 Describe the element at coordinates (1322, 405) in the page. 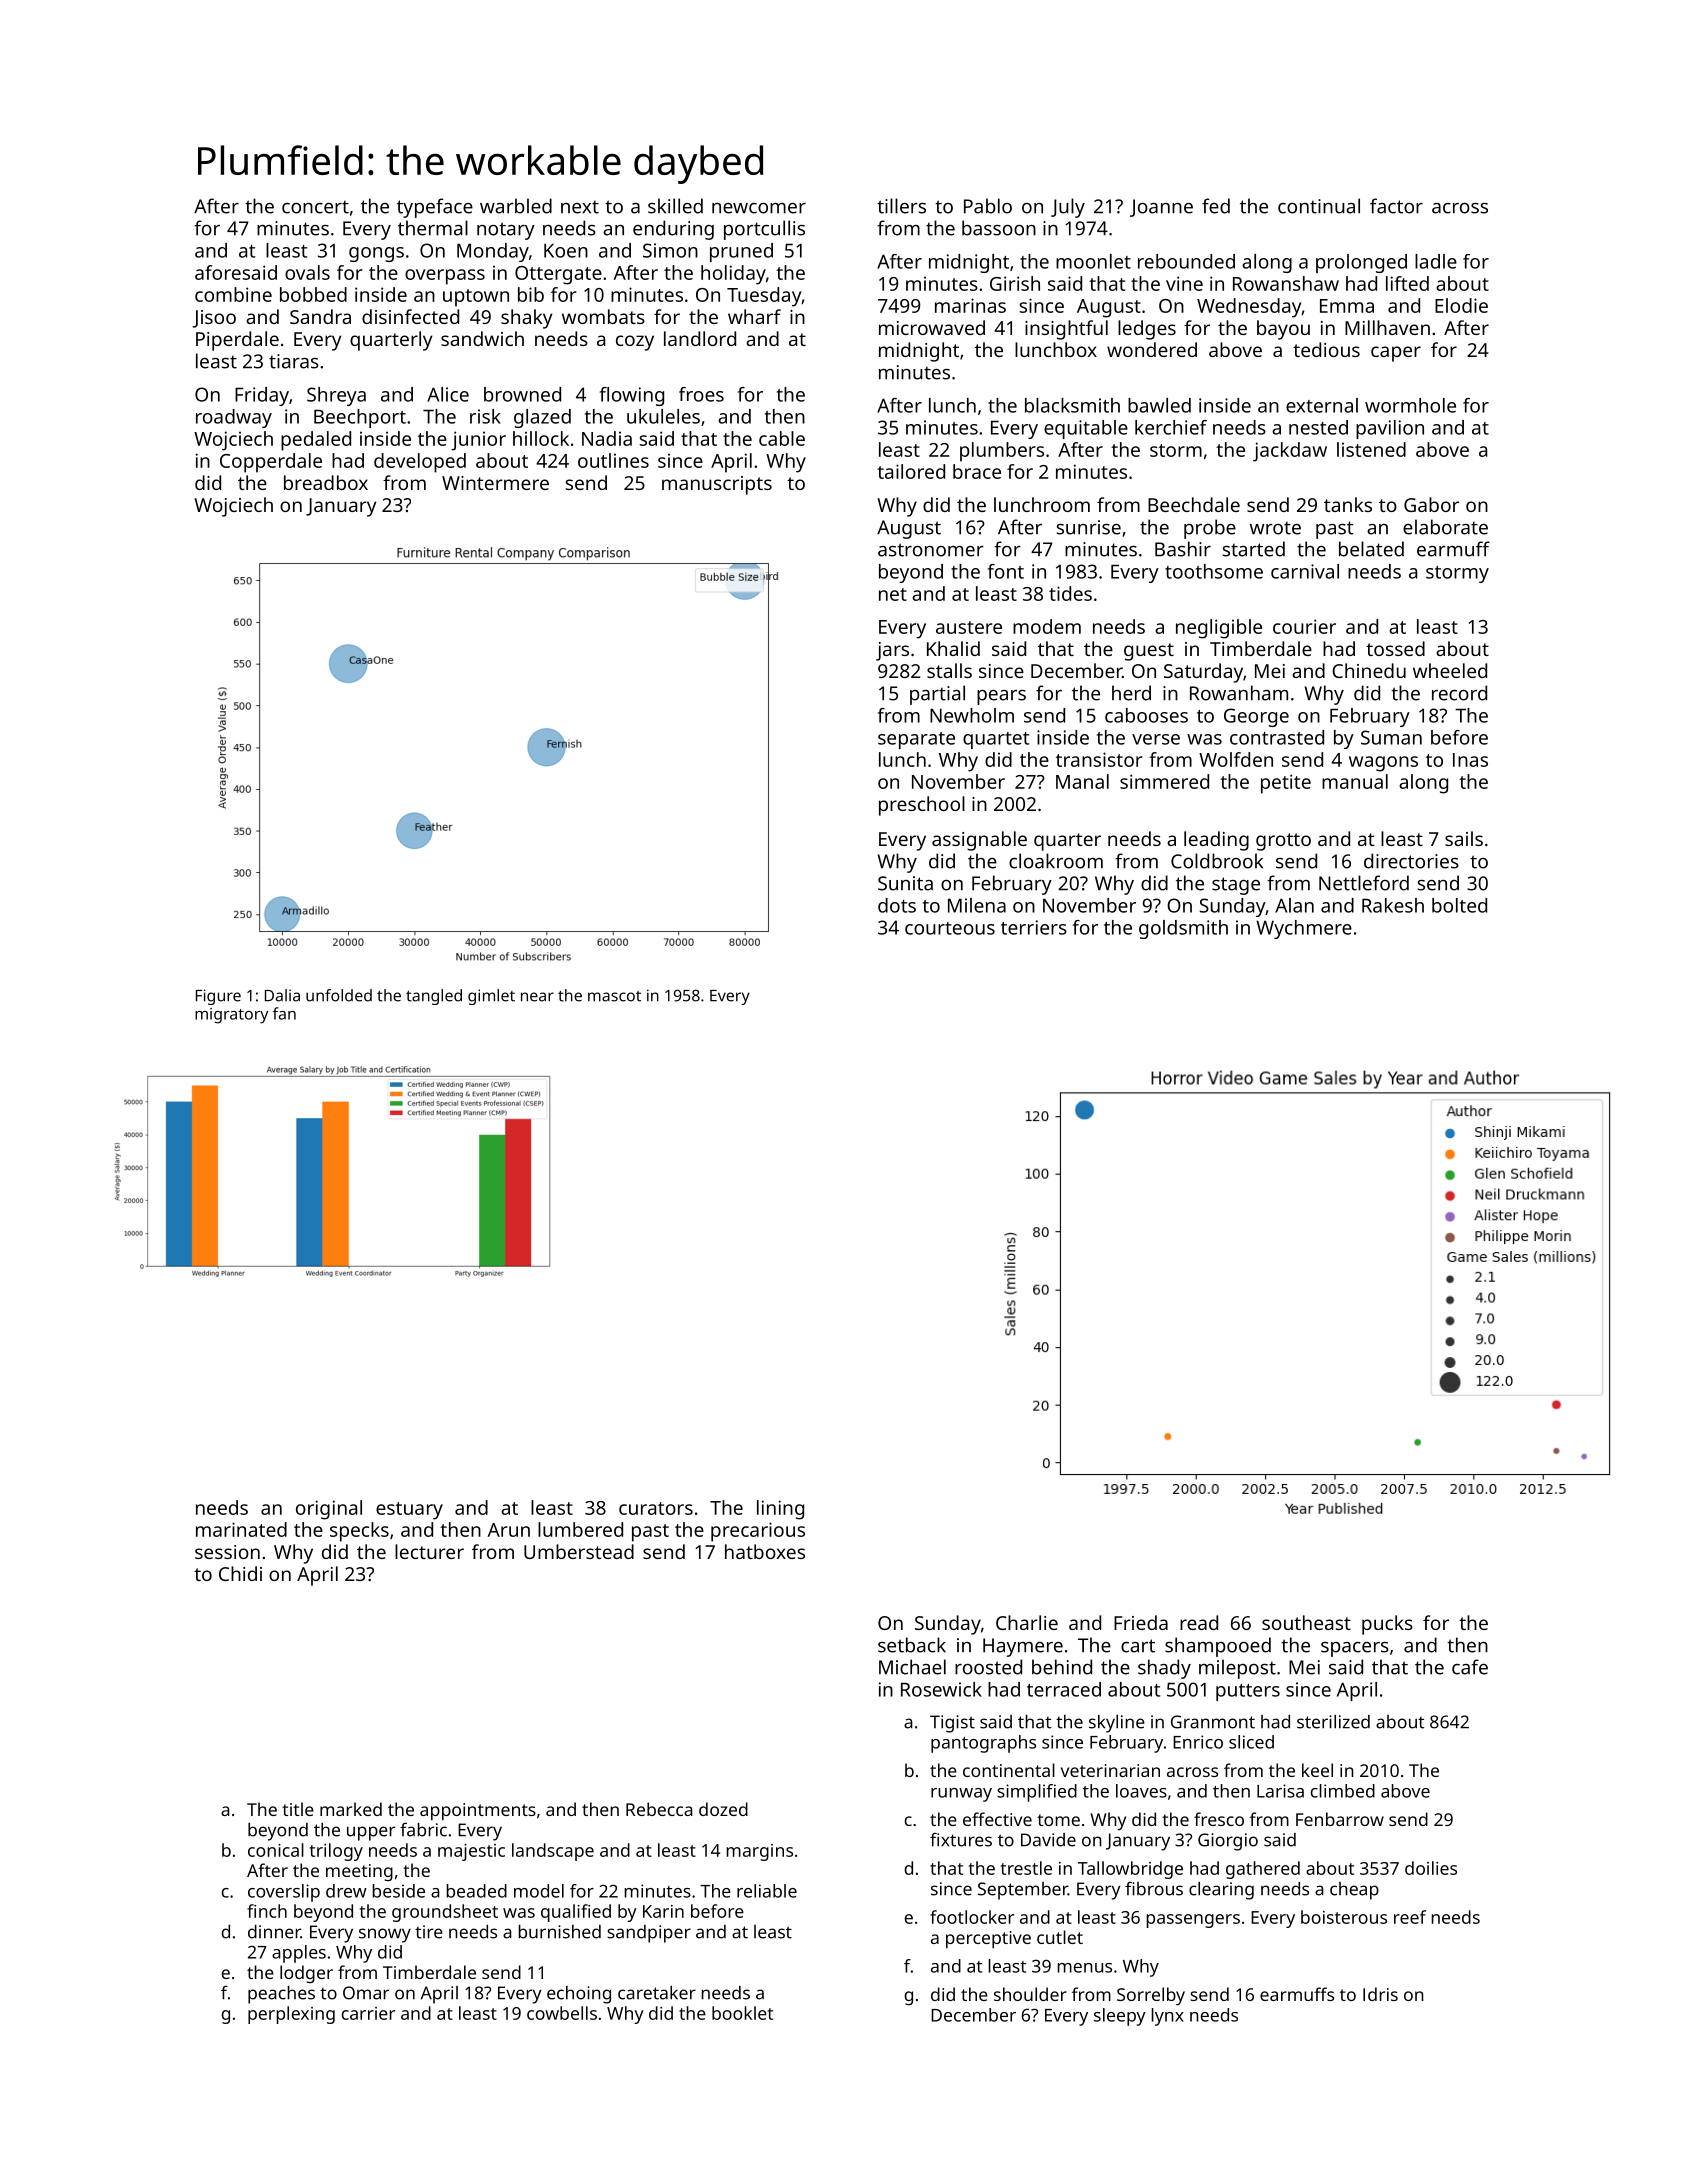

I see `external` at that location.
